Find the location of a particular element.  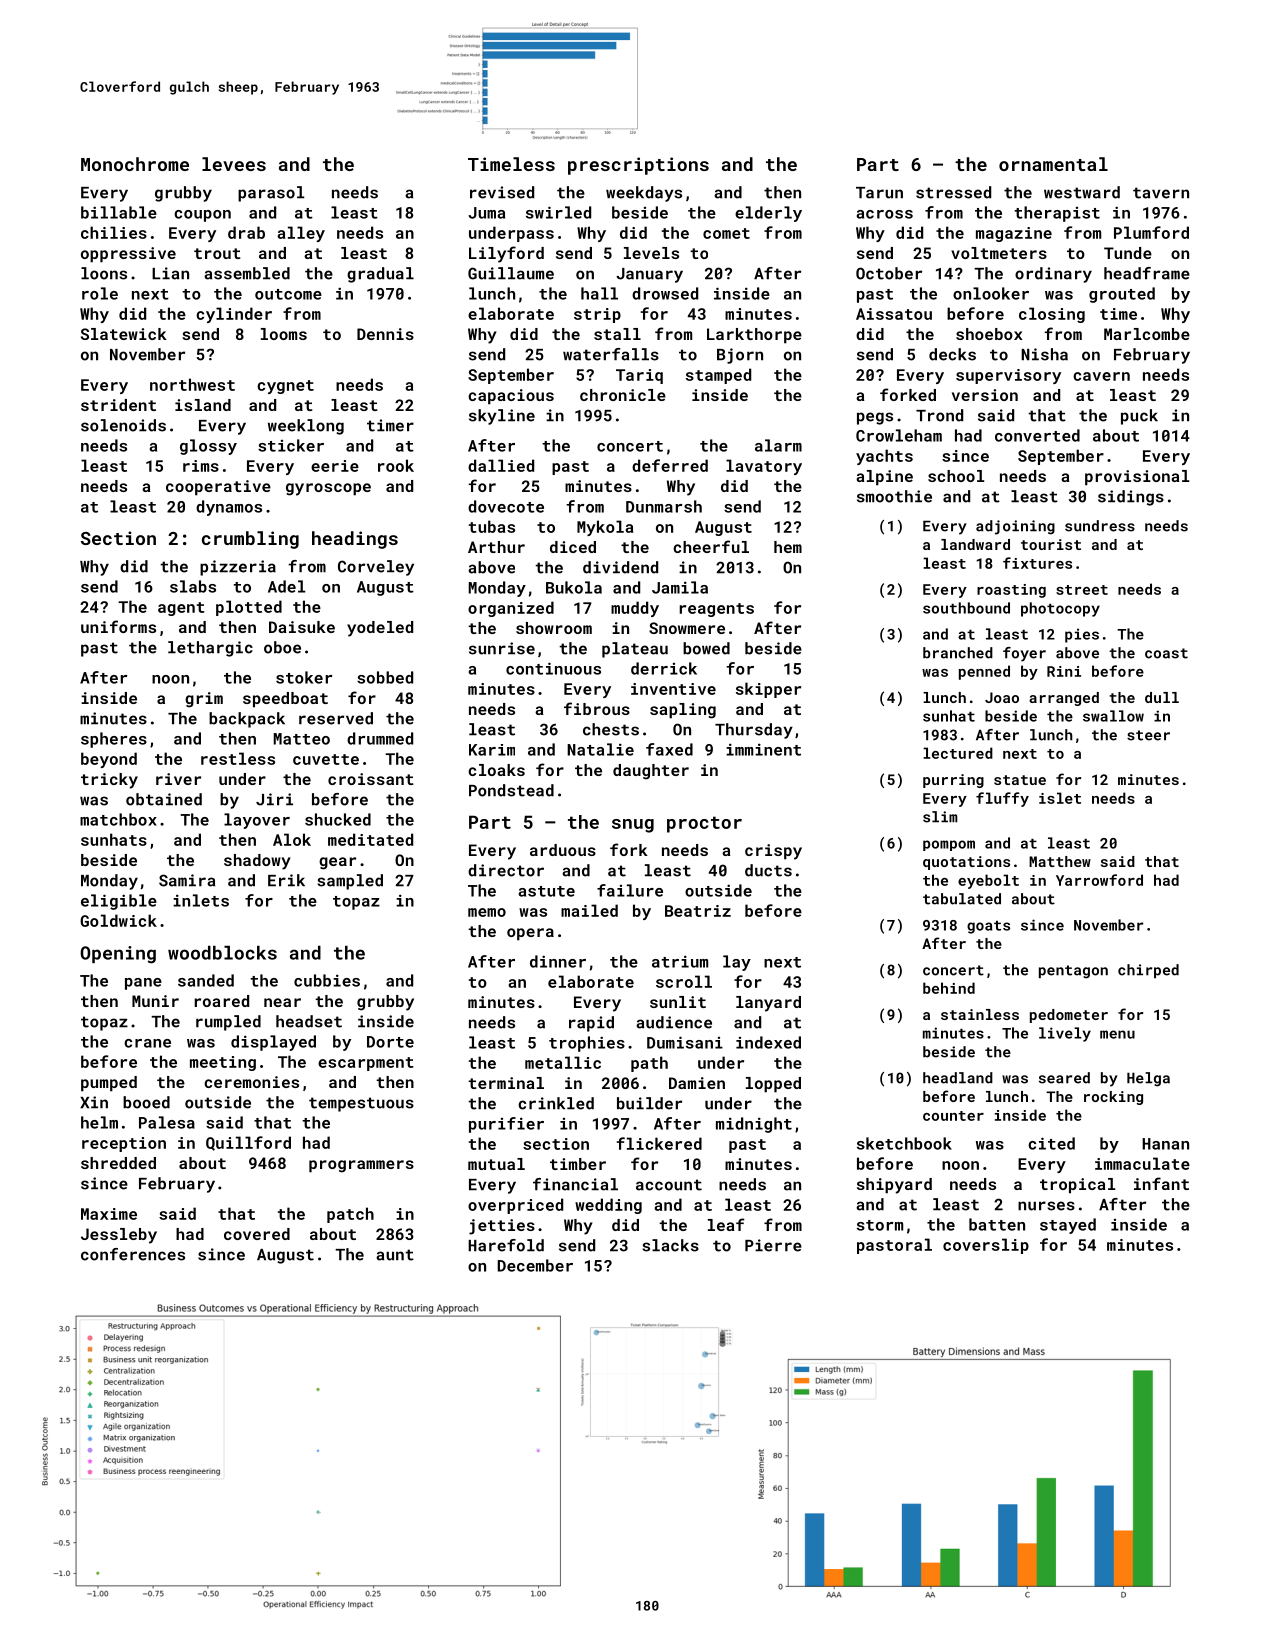

roasting is located at coordinates (1011, 591).
